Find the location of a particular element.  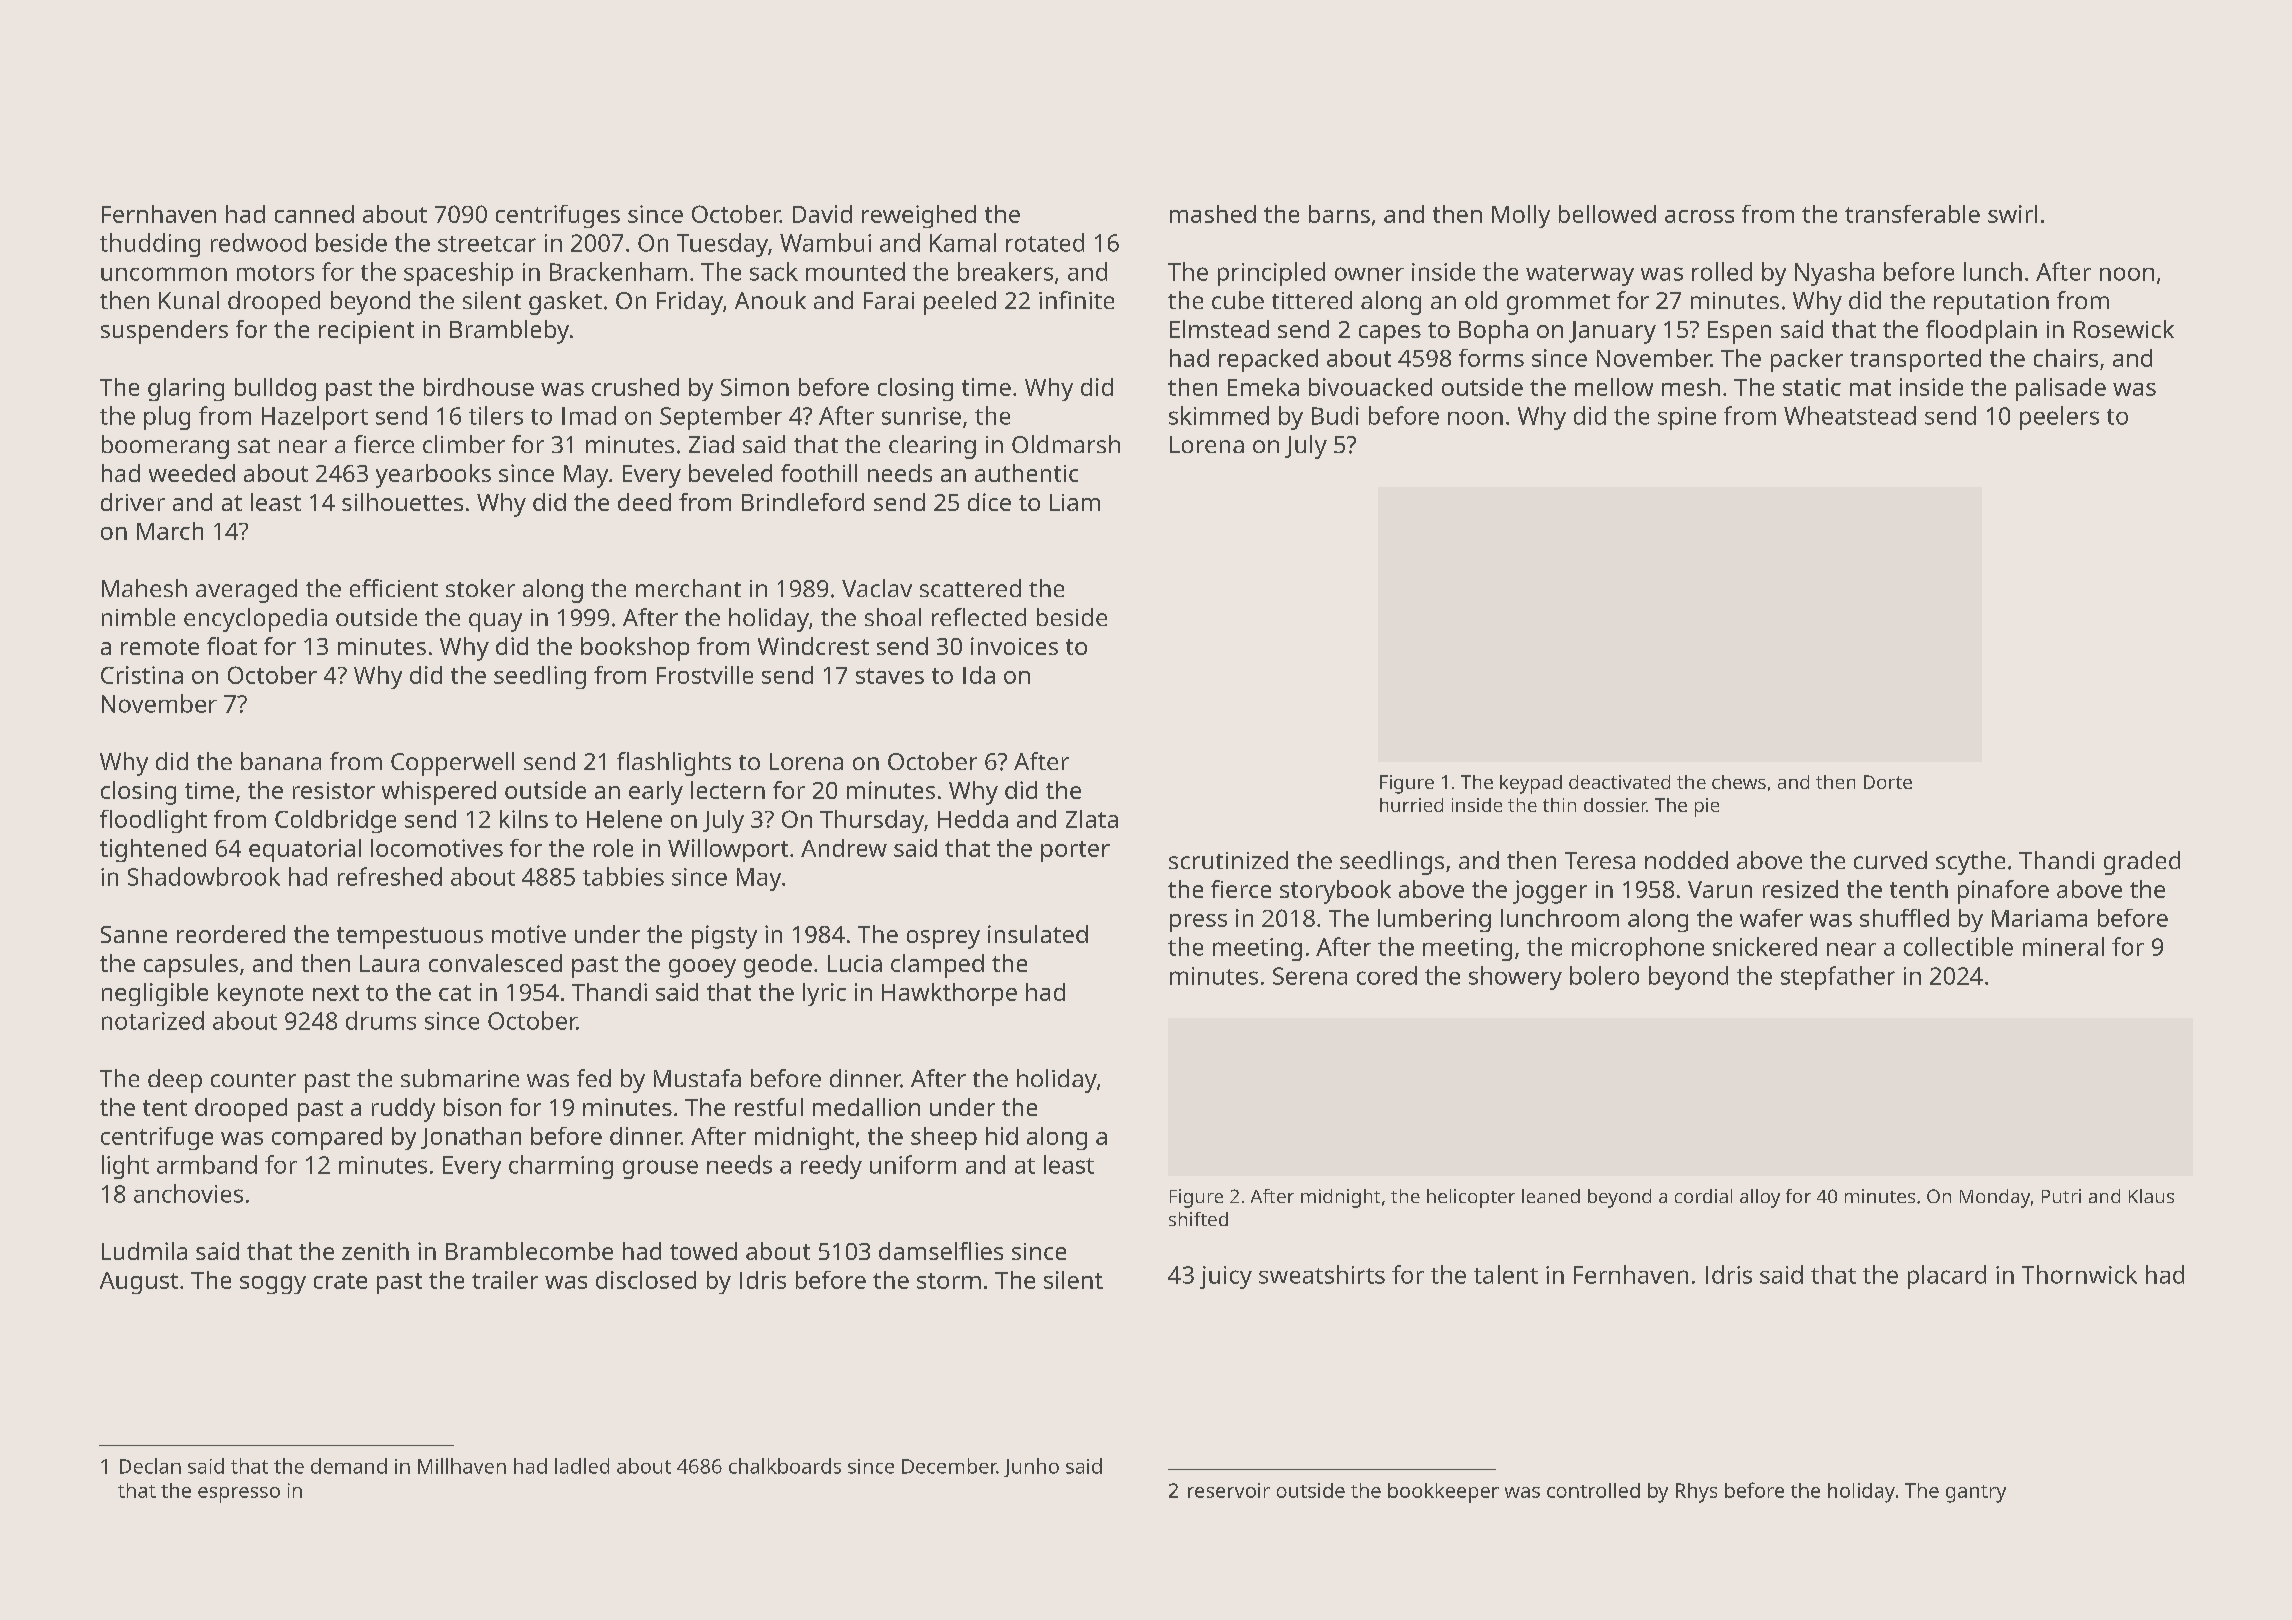

Declan is located at coordinates (150, 1466).
